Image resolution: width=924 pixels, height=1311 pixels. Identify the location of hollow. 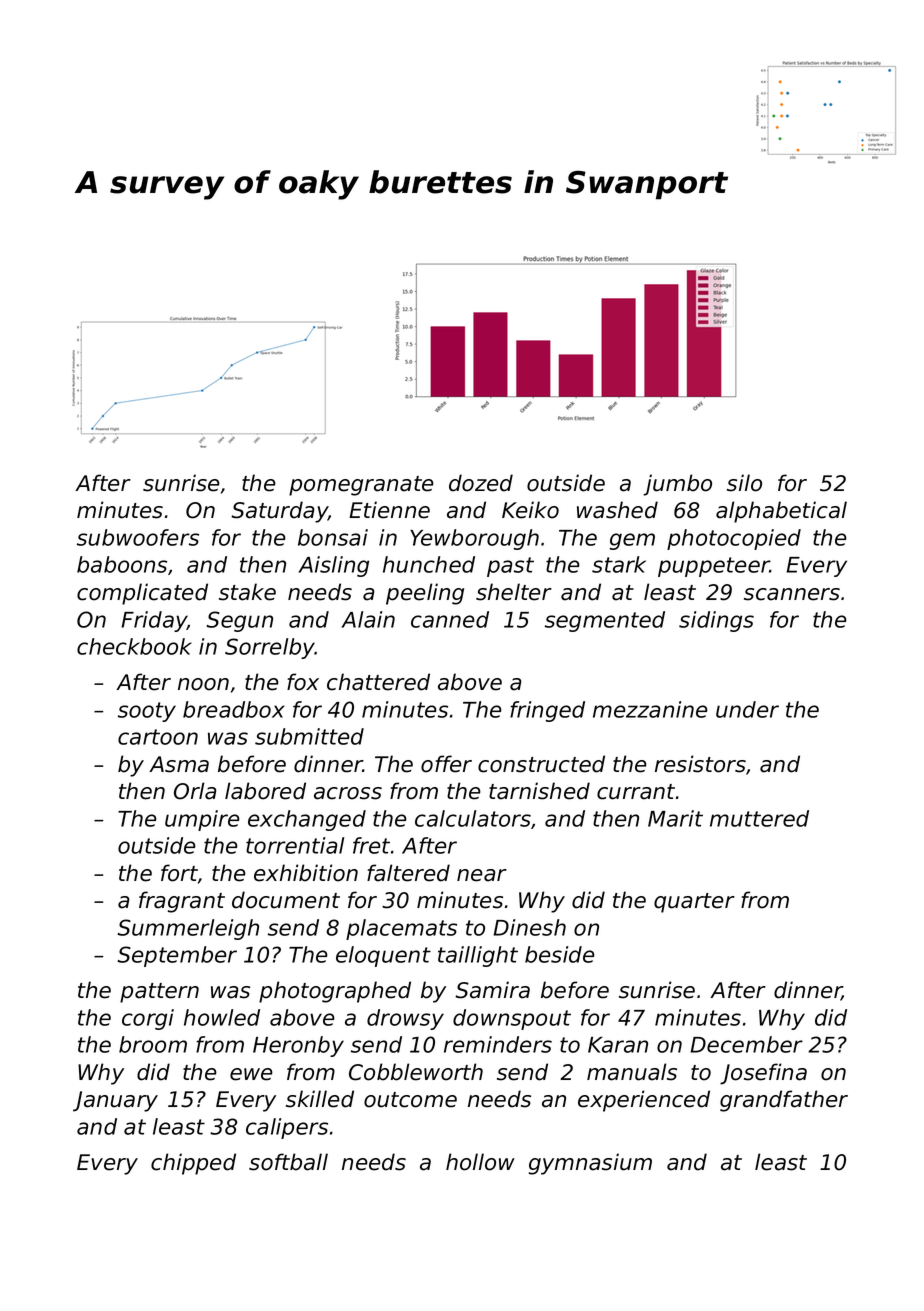
(480, 1162).
